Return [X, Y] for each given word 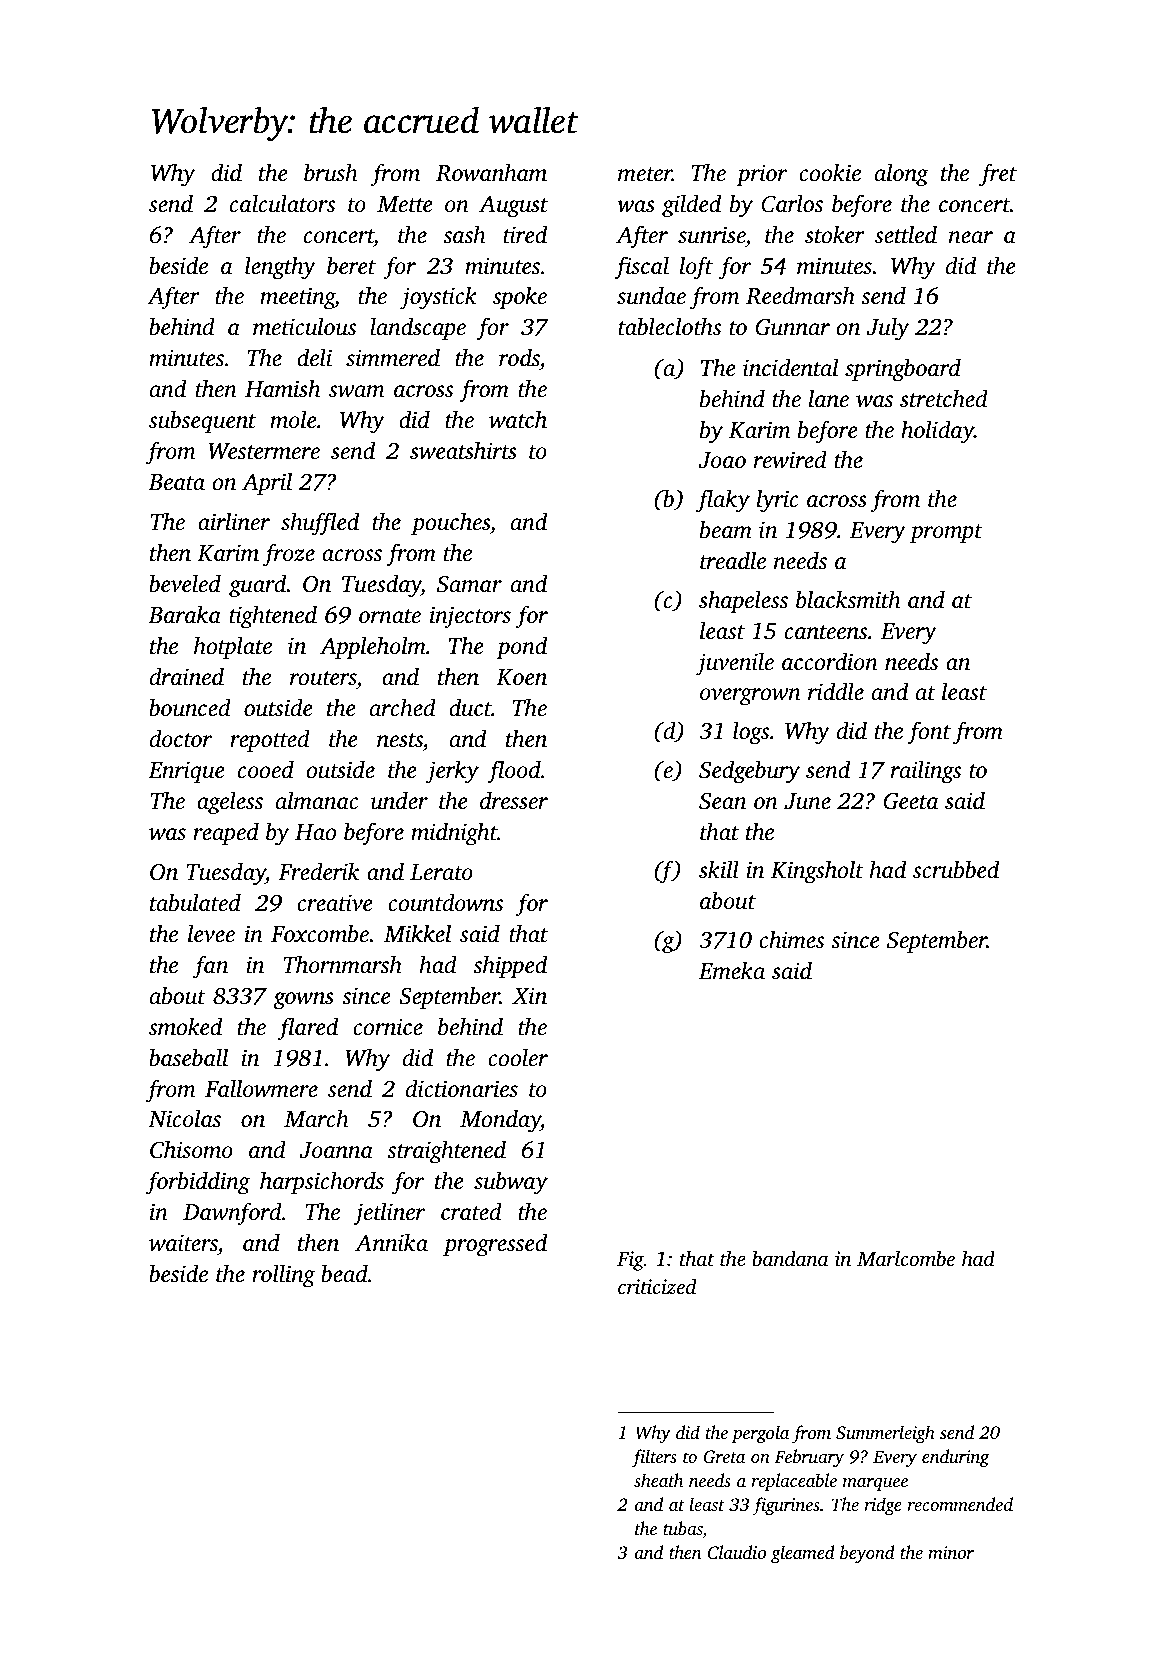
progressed [495, 1245]
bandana [790, 1258]
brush [331, 172]
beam [726, 529]
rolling [283, 1276]
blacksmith [848, 599]
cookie [830, 172]
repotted [270, 740]
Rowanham [491, 172]
